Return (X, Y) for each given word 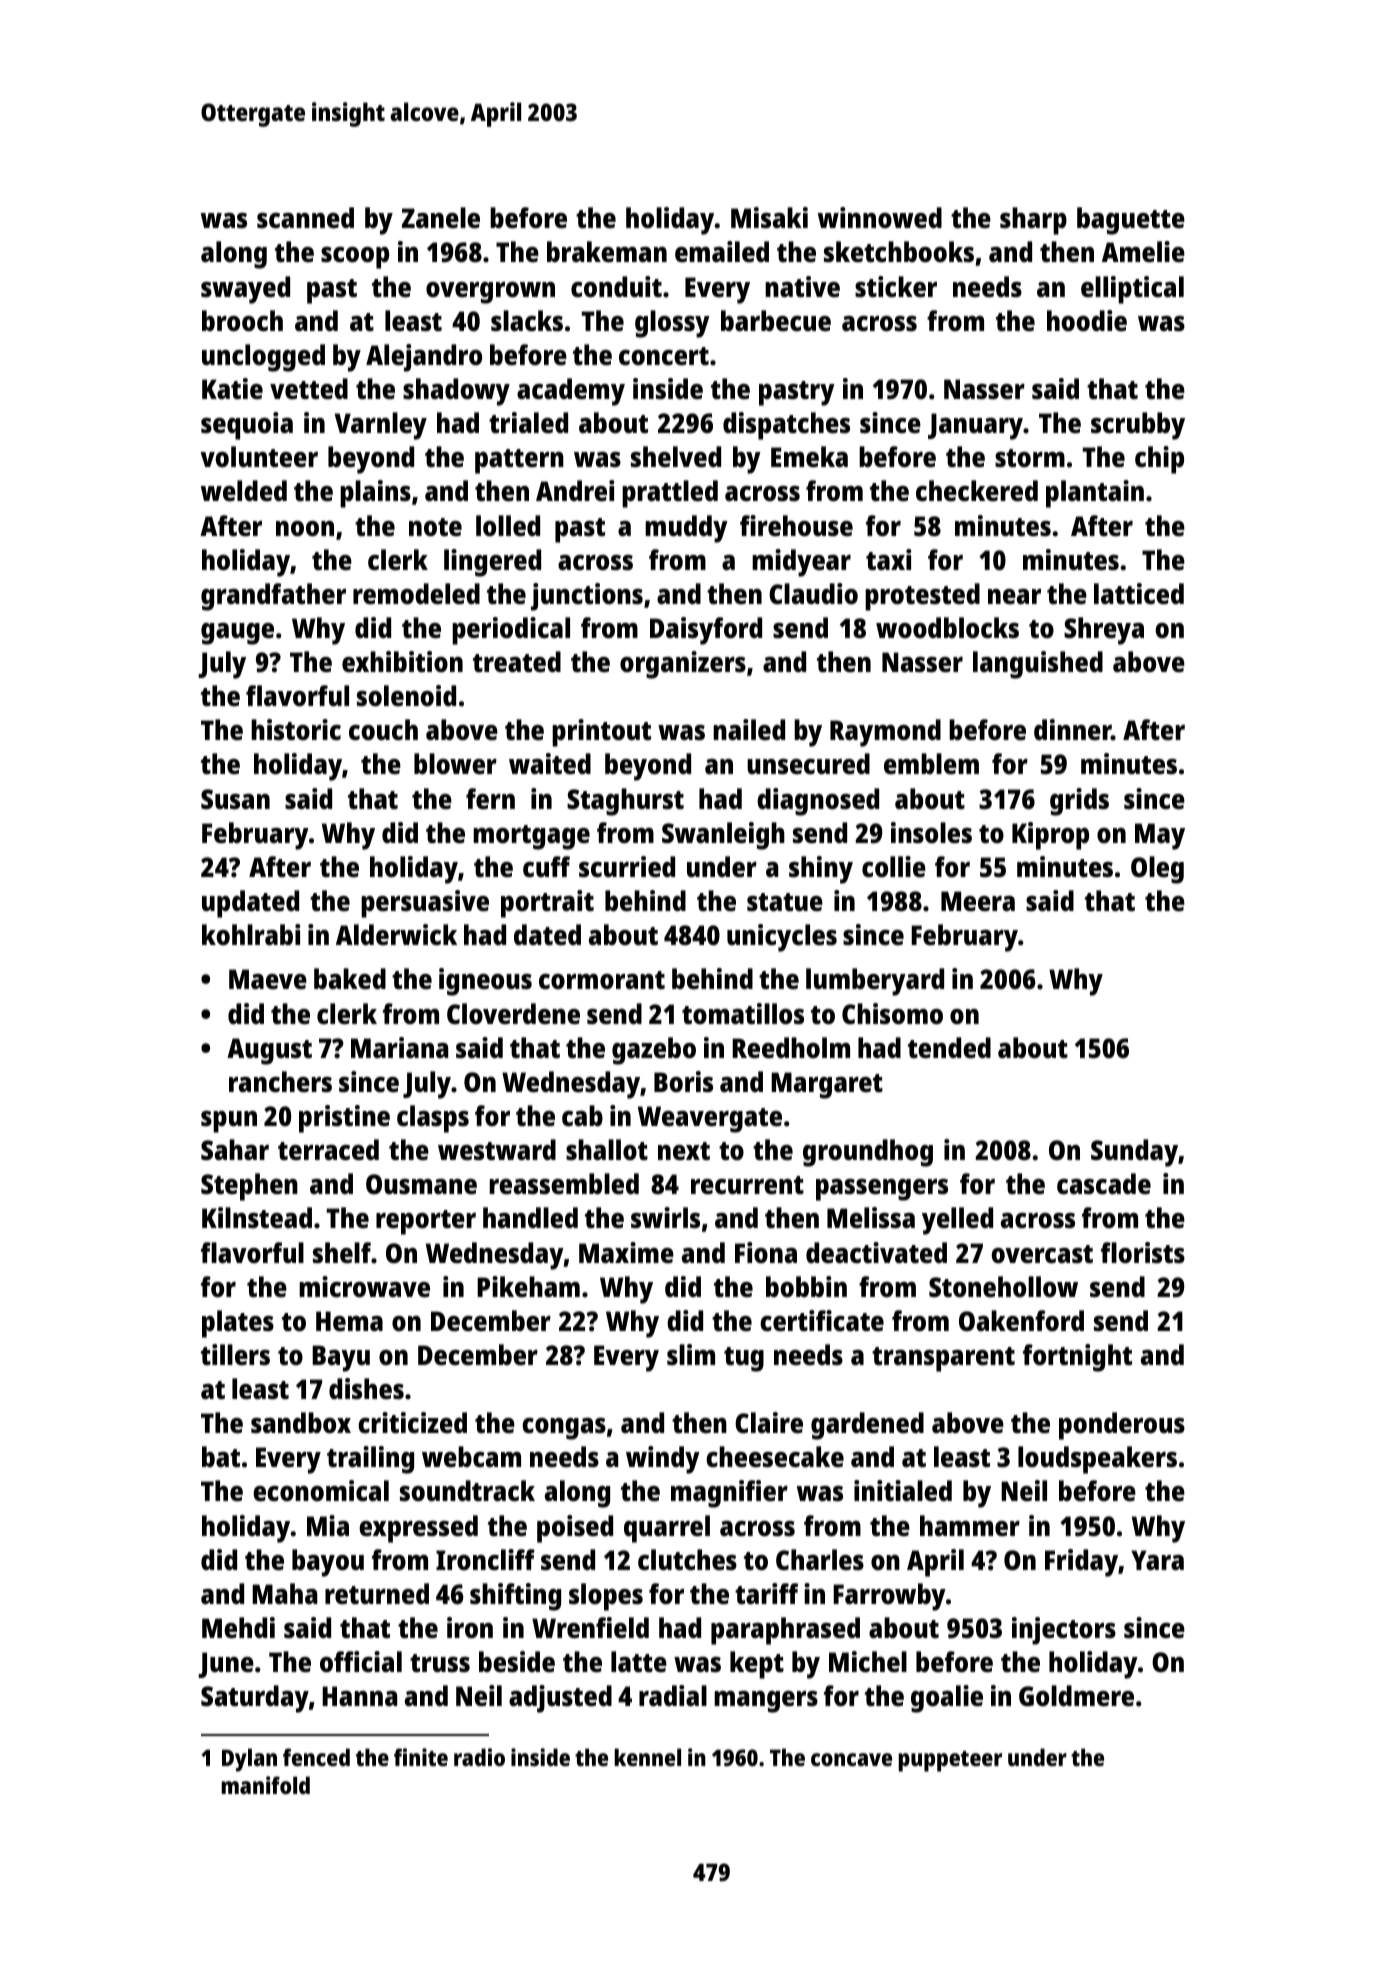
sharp (1033, 221)
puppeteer (950, 1761)
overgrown (490, 293)
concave (851, 1759)
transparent (943, 1359)
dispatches (786, 426)
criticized (412, 1422)
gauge (237, 634)
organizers (683, 665)
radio (479, 1757)
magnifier (729, 1494)
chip (1159, 460)
